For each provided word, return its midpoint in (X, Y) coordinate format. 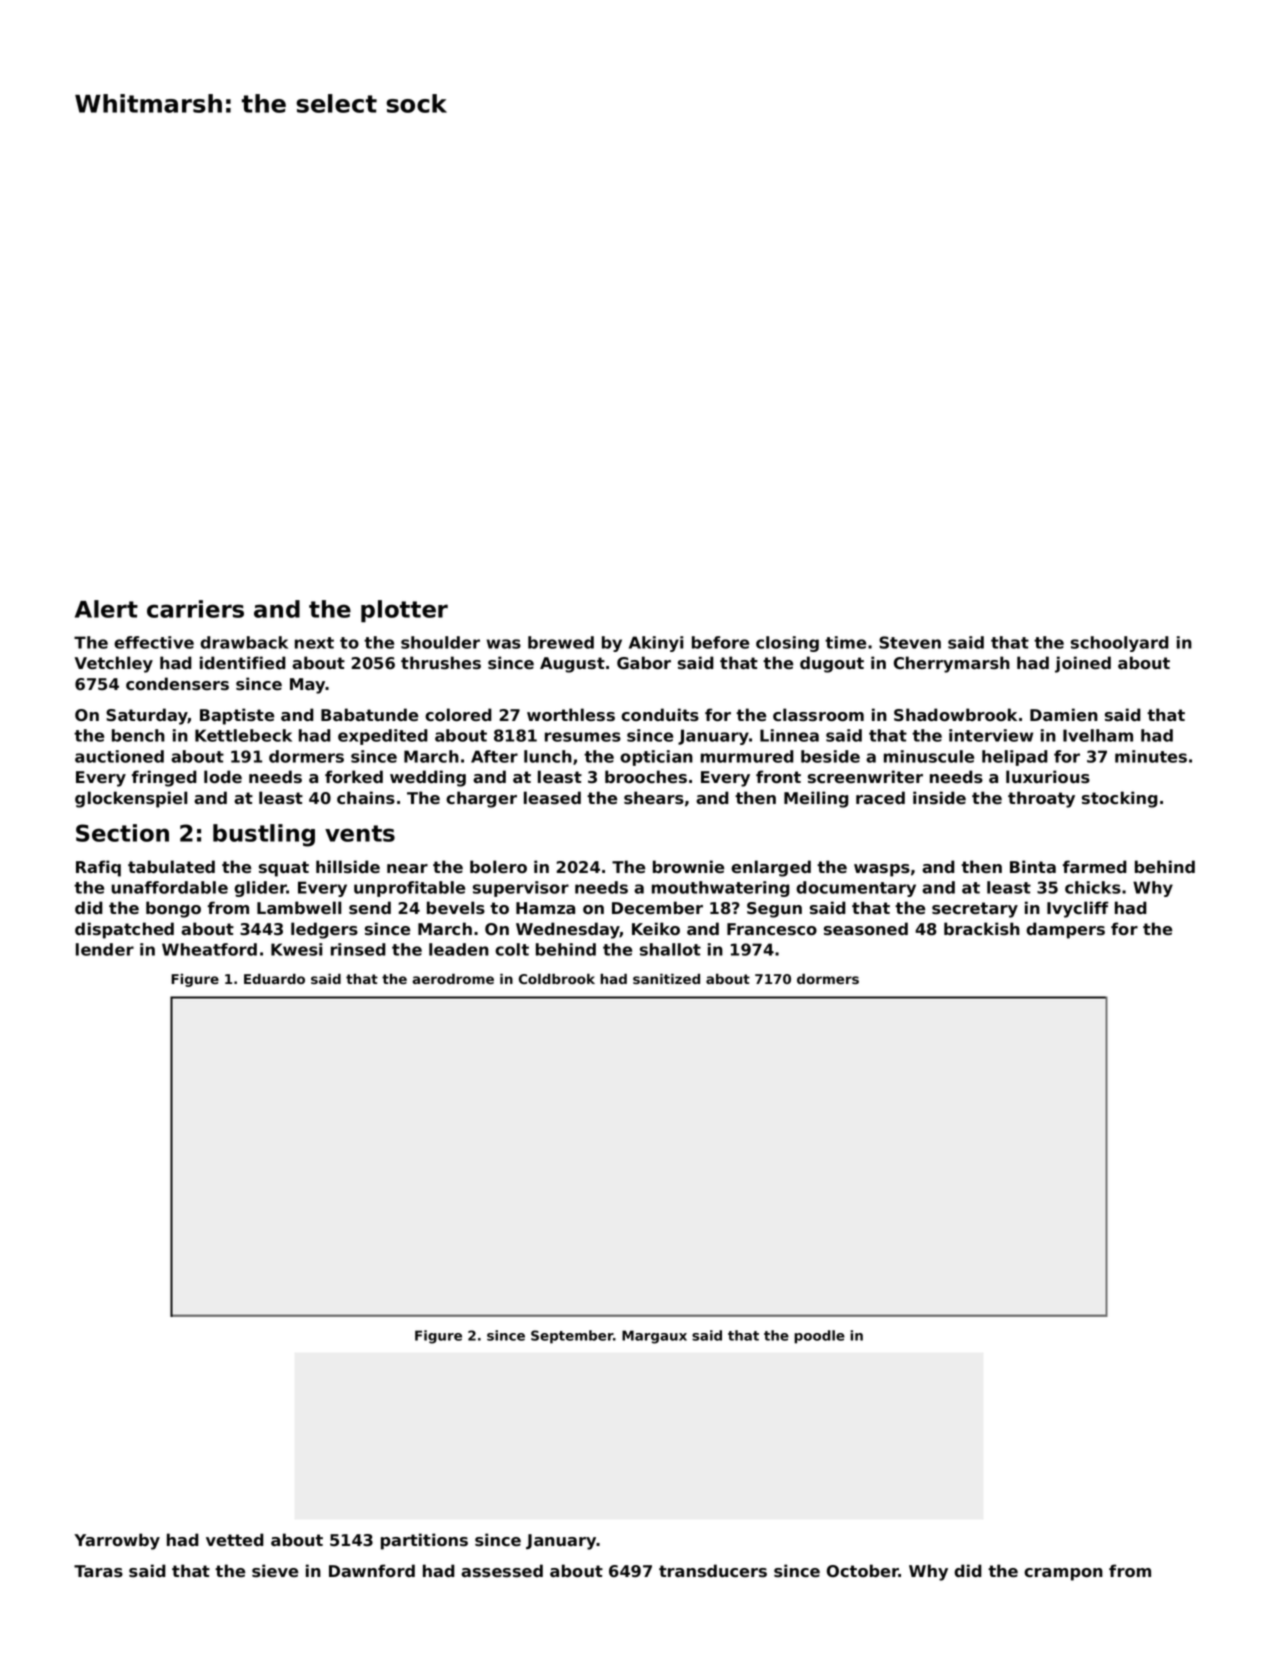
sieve (275, 1570)
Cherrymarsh (952, 664)
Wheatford (209, 949)
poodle (819, 1337)
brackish (982, 928)
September (572, 1337)
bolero (498, 866)
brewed (561, 642)
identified (243, 662)
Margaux (654, 1337)
